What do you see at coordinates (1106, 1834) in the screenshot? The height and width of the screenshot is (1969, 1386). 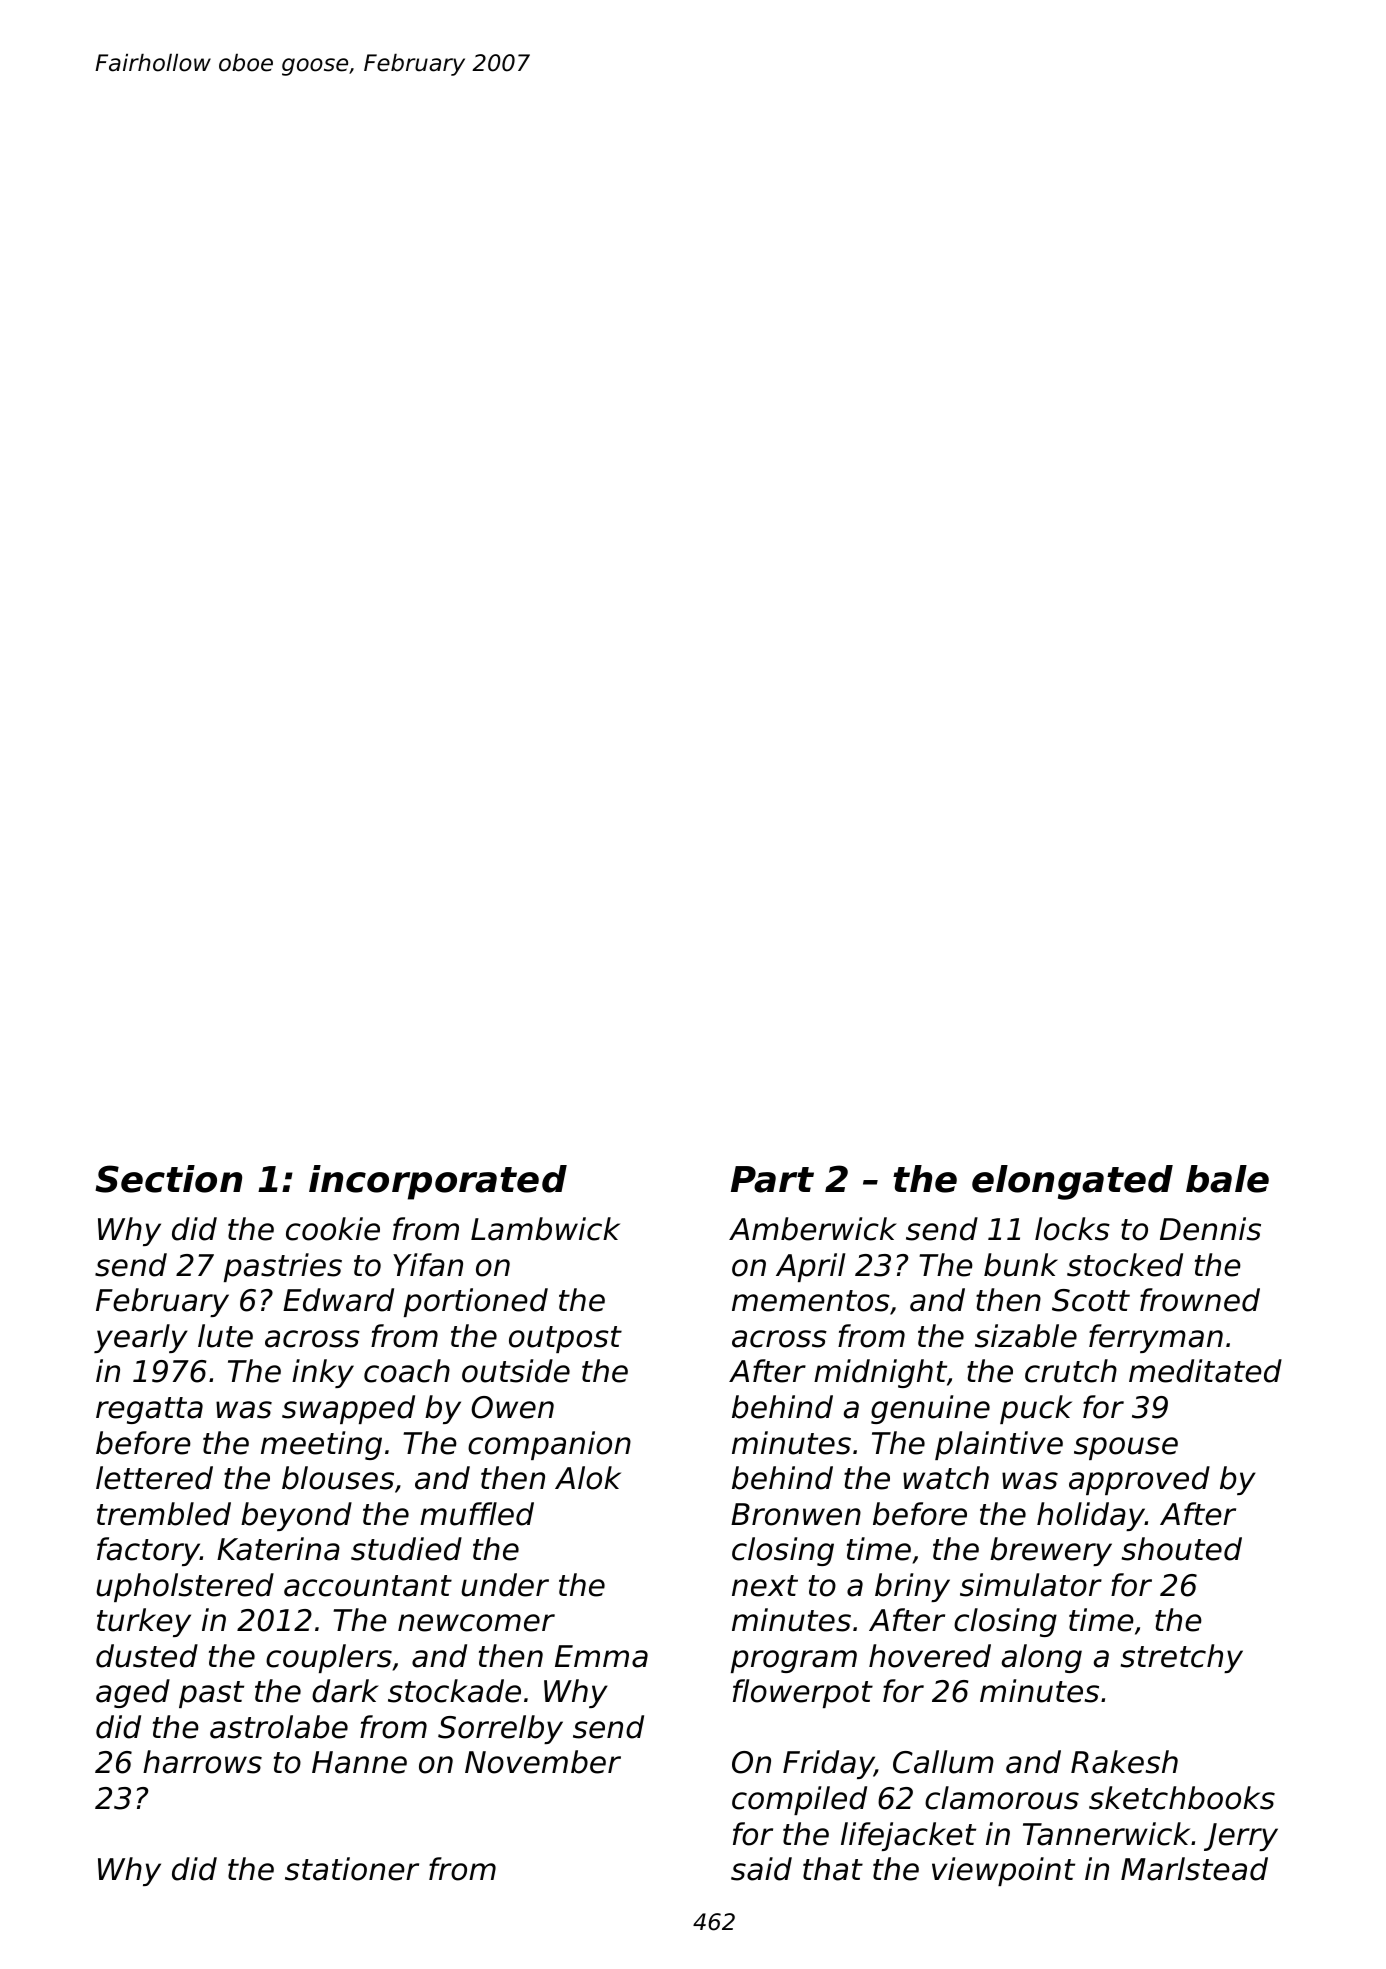 I see `Tannerwick` at bounding box center [1106, 1834].
